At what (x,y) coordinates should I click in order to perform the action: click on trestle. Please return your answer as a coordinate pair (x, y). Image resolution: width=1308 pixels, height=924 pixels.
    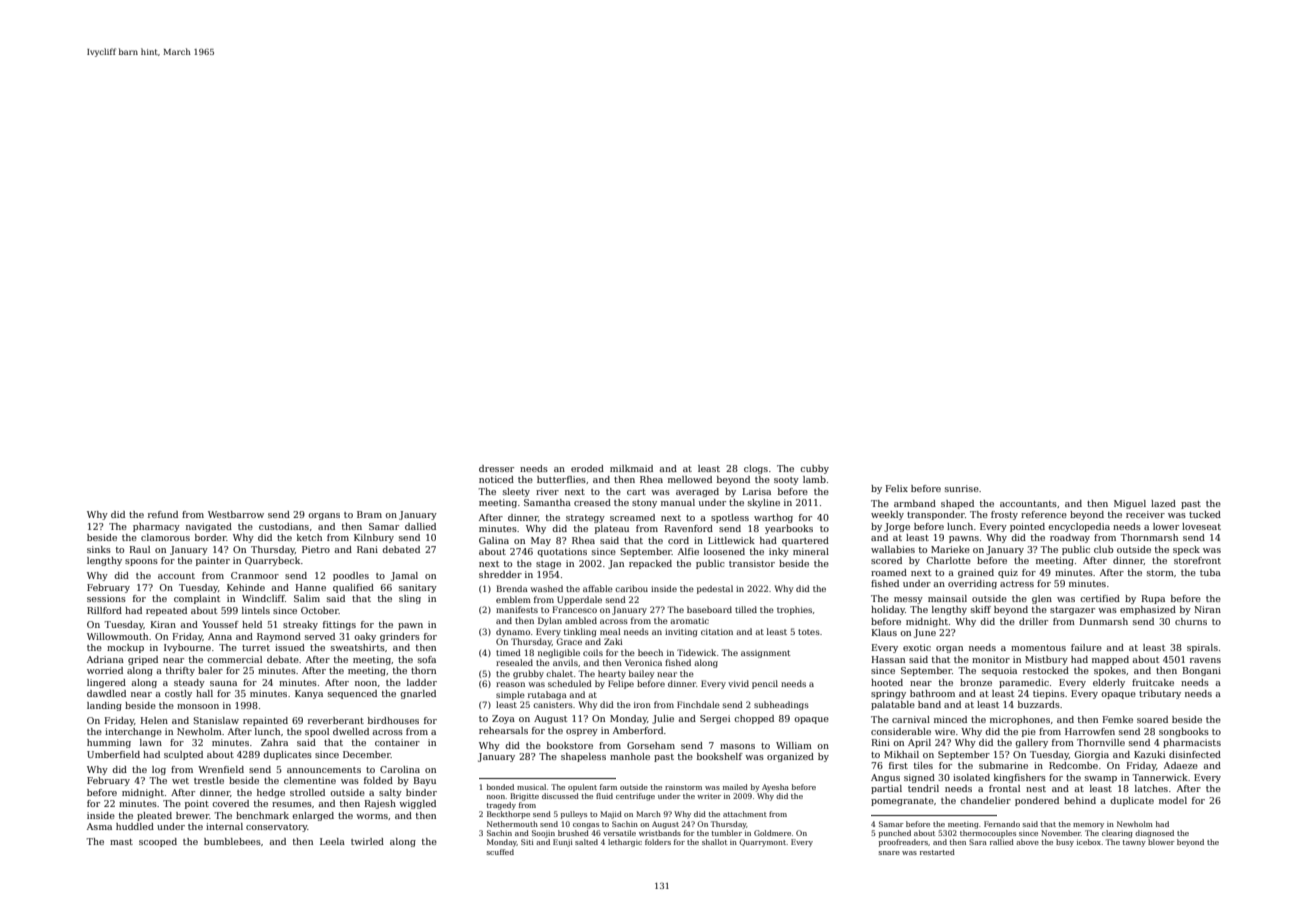
    Looking at the image, I should click on (209, 780).
